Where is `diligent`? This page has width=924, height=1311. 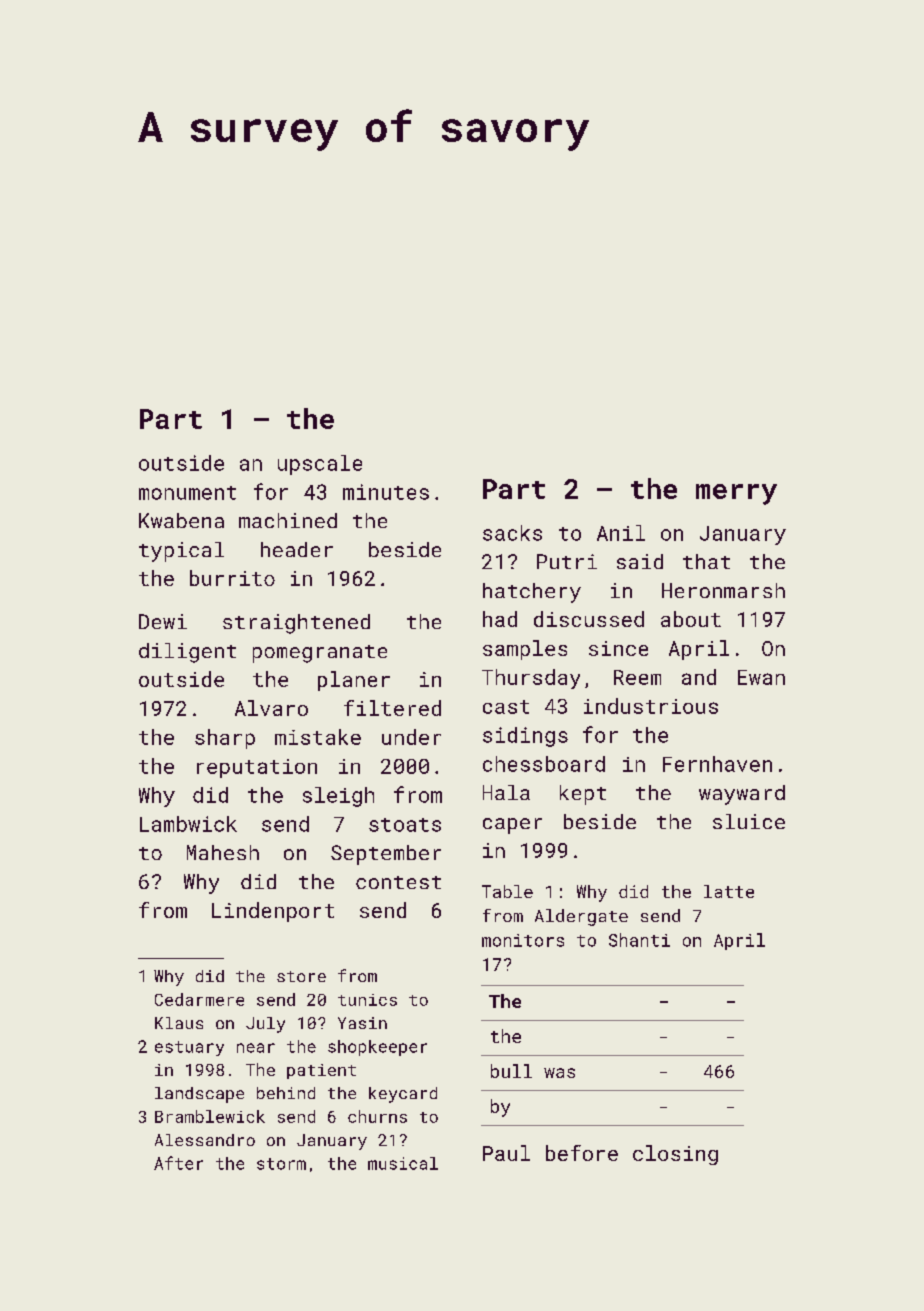 diligent is located at coordinates (187, 653).
